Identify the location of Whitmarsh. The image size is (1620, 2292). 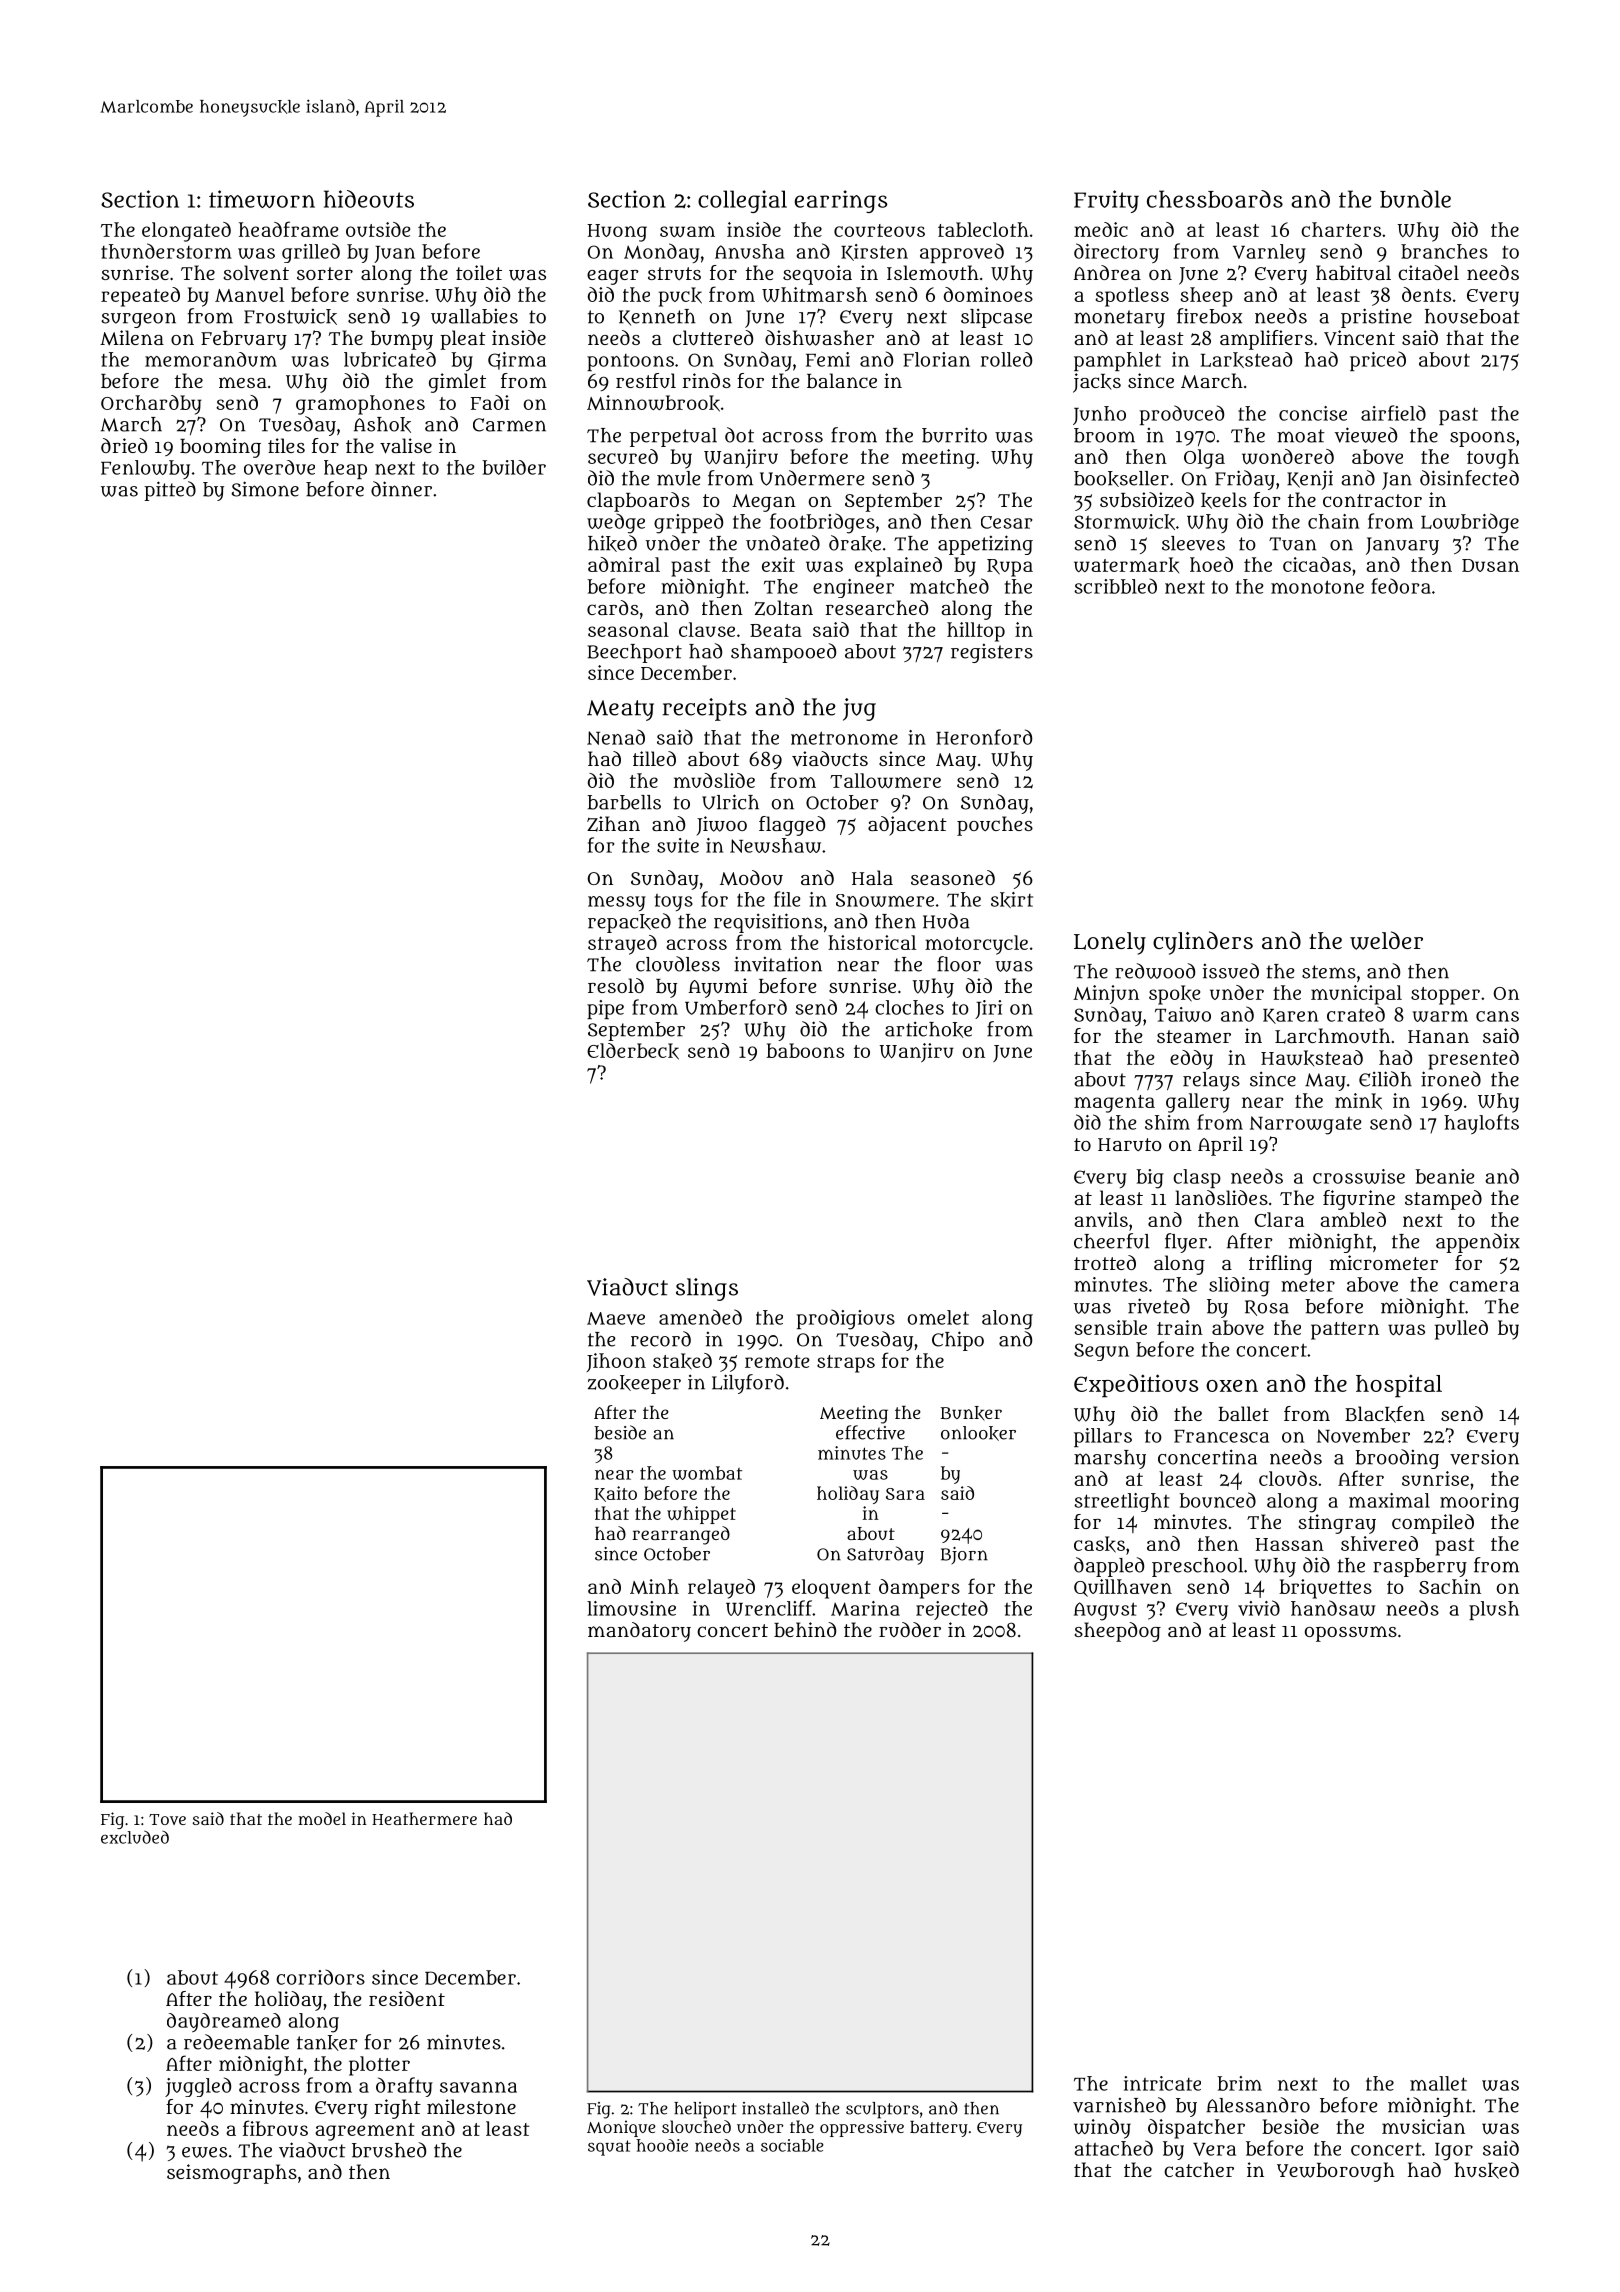
(814, 294).
